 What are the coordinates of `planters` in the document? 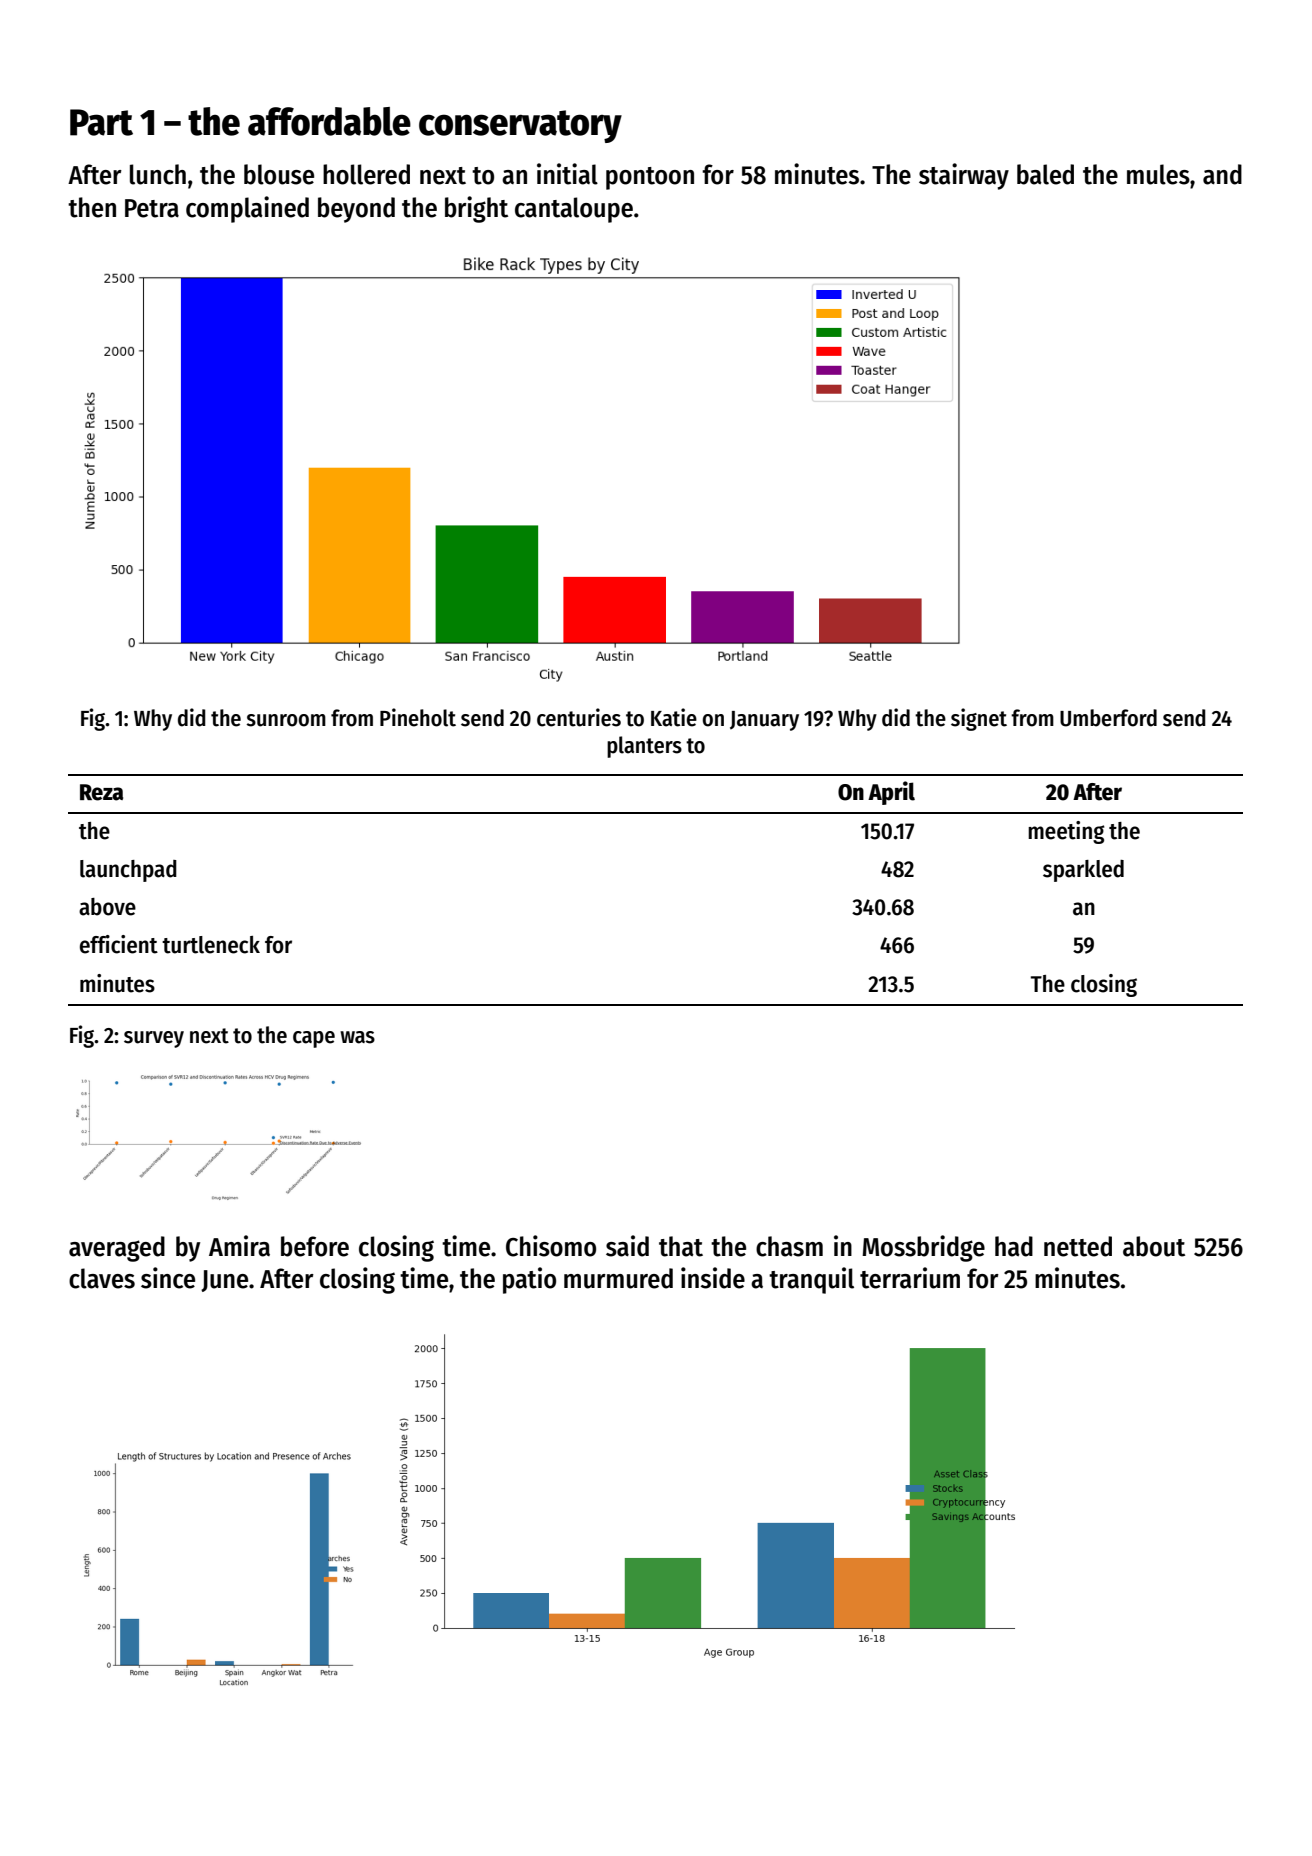 It's located at (644, 747).
